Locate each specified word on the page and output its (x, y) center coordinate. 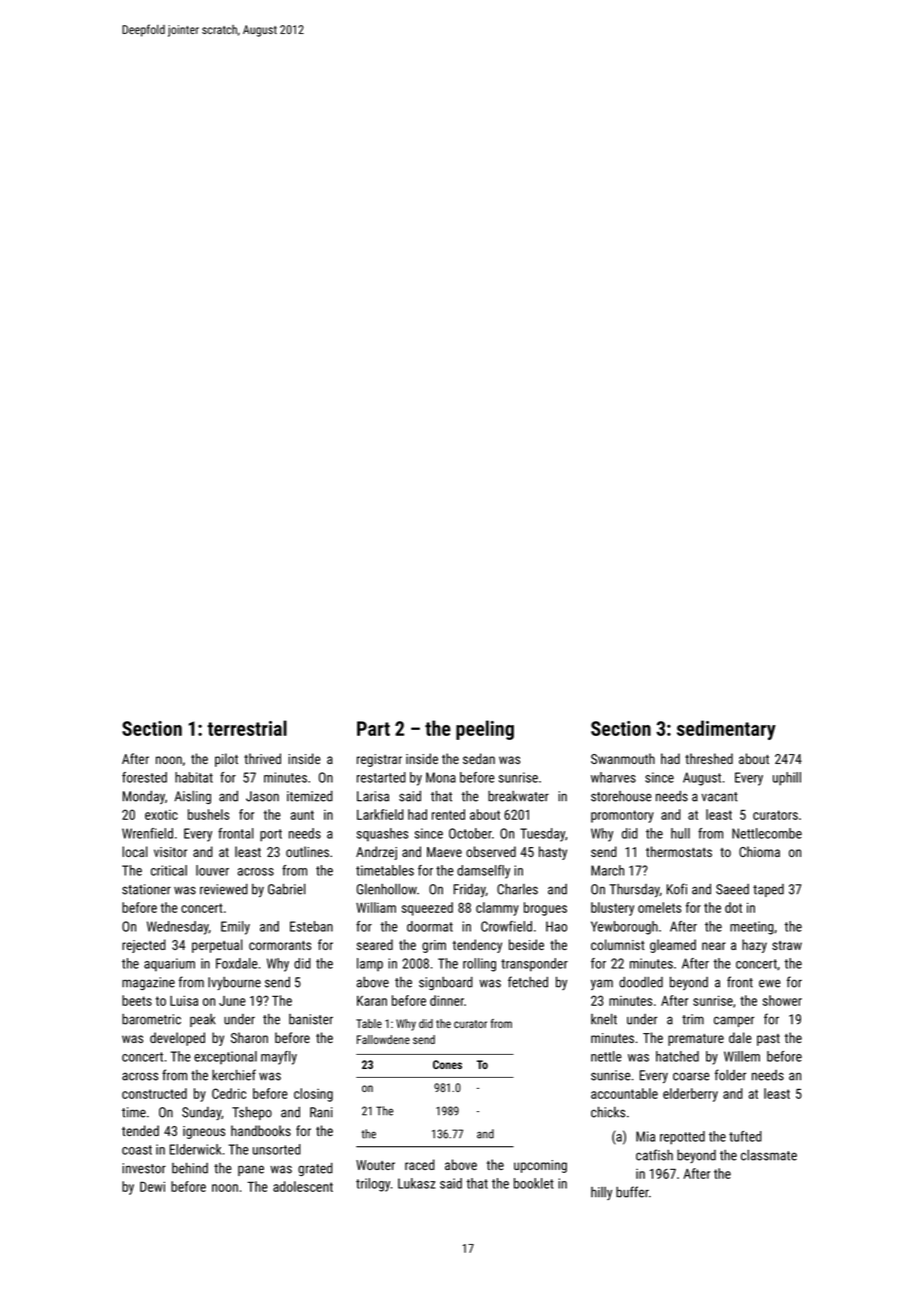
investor (144, 1168)
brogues (545, 909)
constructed (154, 1093)
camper (734, 1021)
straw (787, 945)
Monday (144, 797)
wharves (613, 777)
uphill (787, 779)
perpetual (217, 946)
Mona (441, 777)
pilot (226, 760)
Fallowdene (383, 1039)
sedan (479, 758)
